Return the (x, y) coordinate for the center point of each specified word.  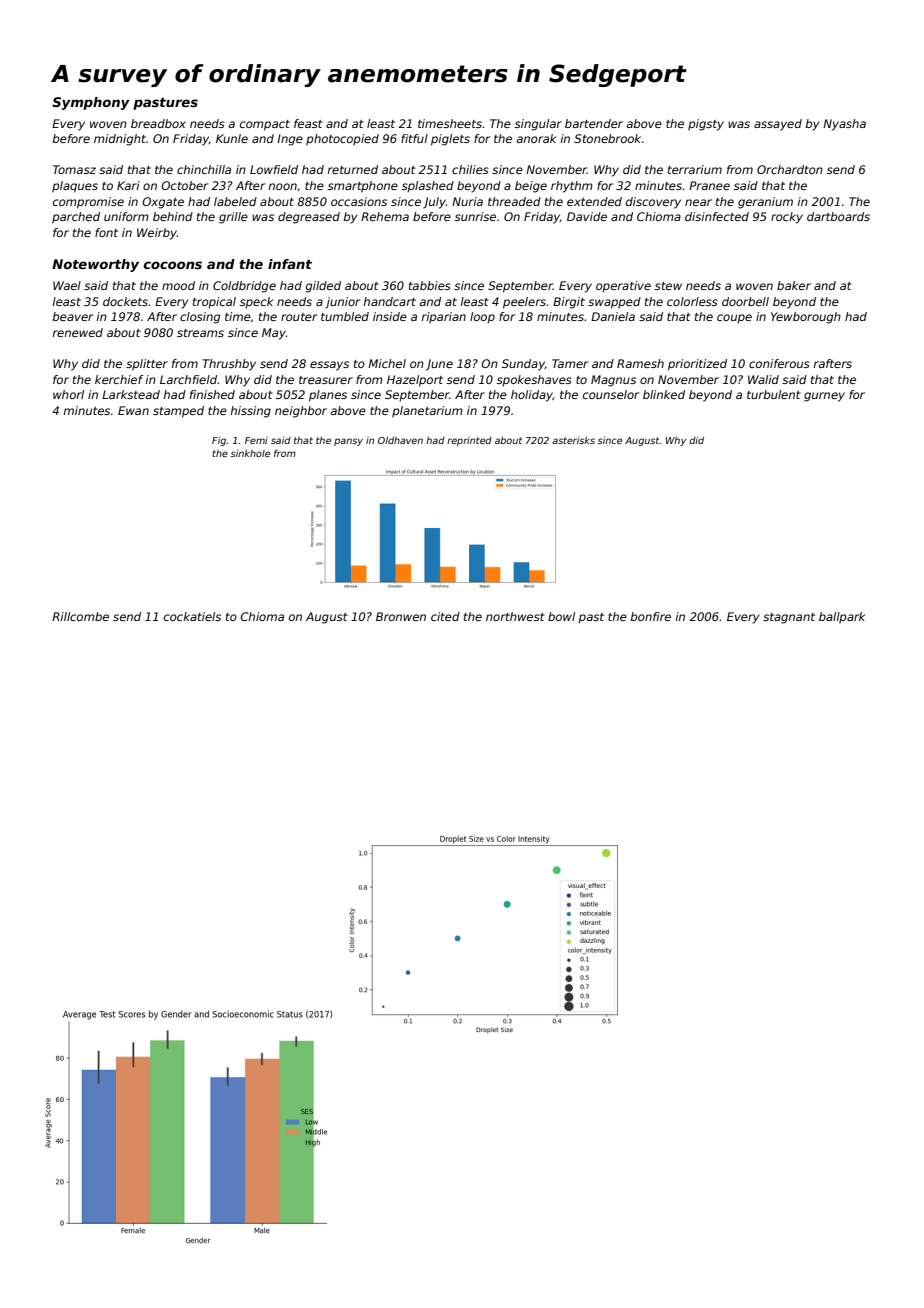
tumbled (345, 316)
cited (445, 616)
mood (178, 285)
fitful (414, 138)
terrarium (695, 169)
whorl (68, 394)
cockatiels (192, 616)
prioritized (697, 365)
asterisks (573, 440)
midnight (120, 140)
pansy (348, 442)
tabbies (430, 285)
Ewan (133, 410)
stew (668, 286)
